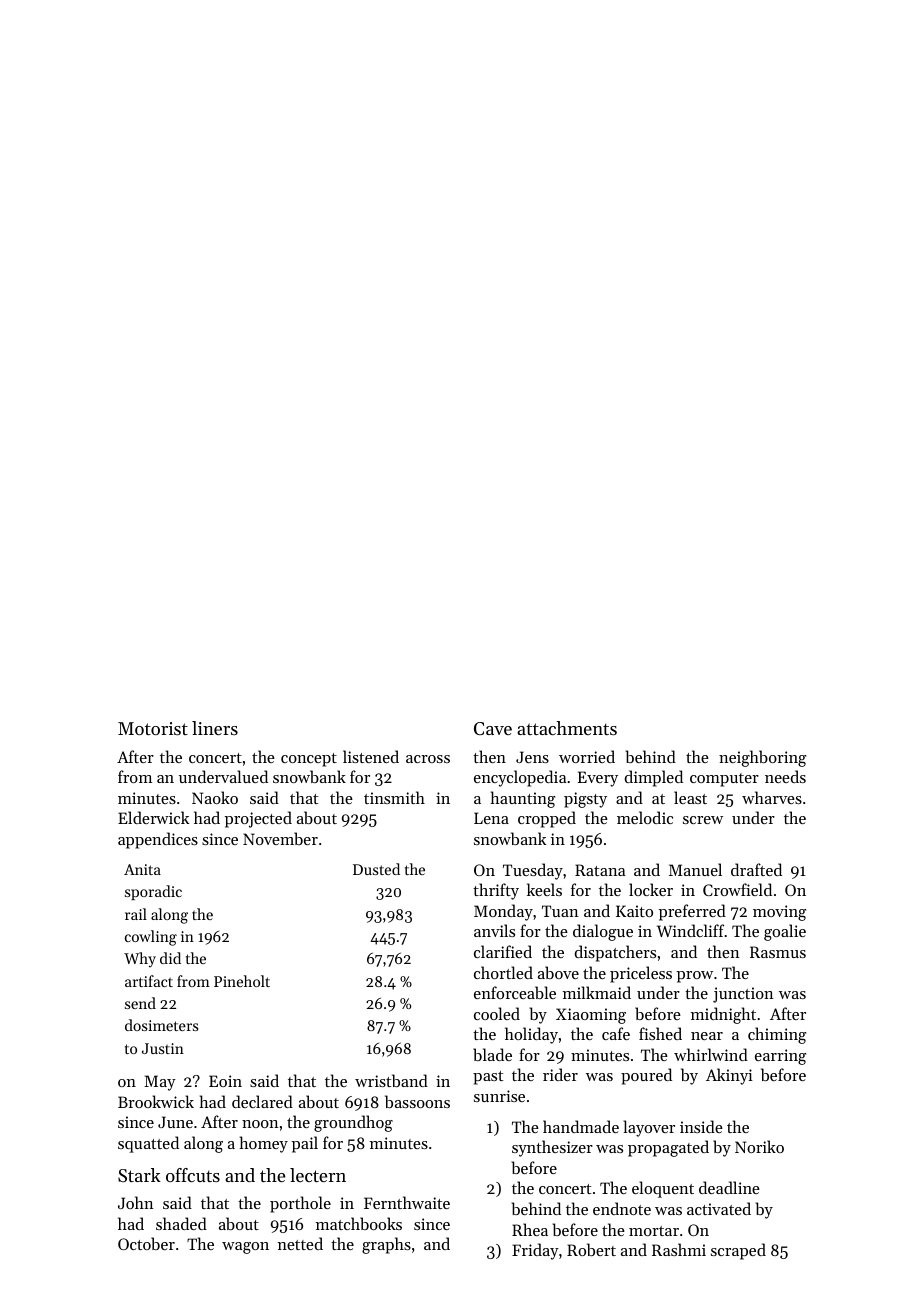 The height and width of the screenshot is (1308, 924). What do you see at coordinates (394, 797) in the screenshot?
I see `tinsmith` at bounding box center [394, 797].
